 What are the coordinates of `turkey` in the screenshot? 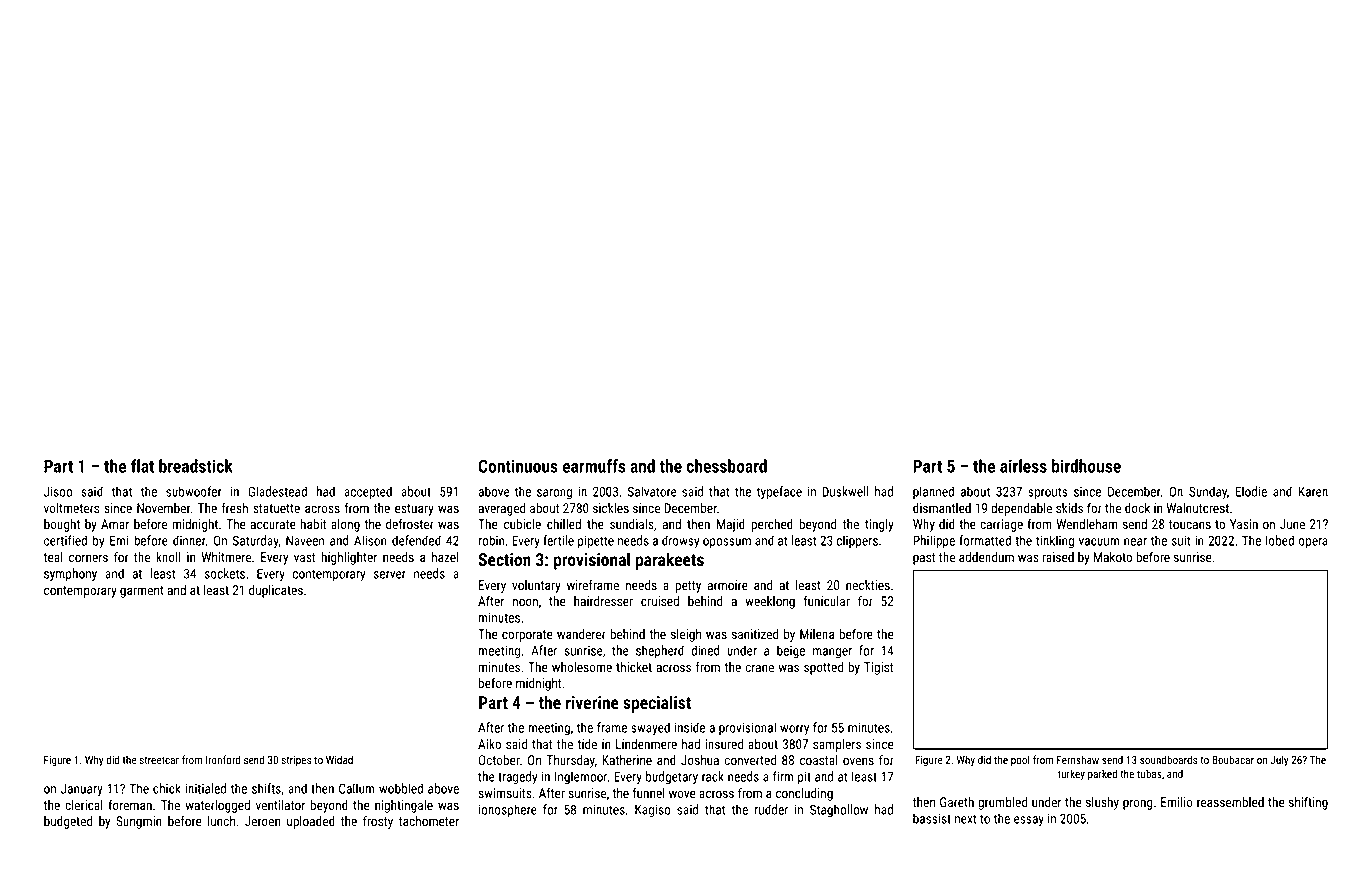 It's located at (1071, 775).
